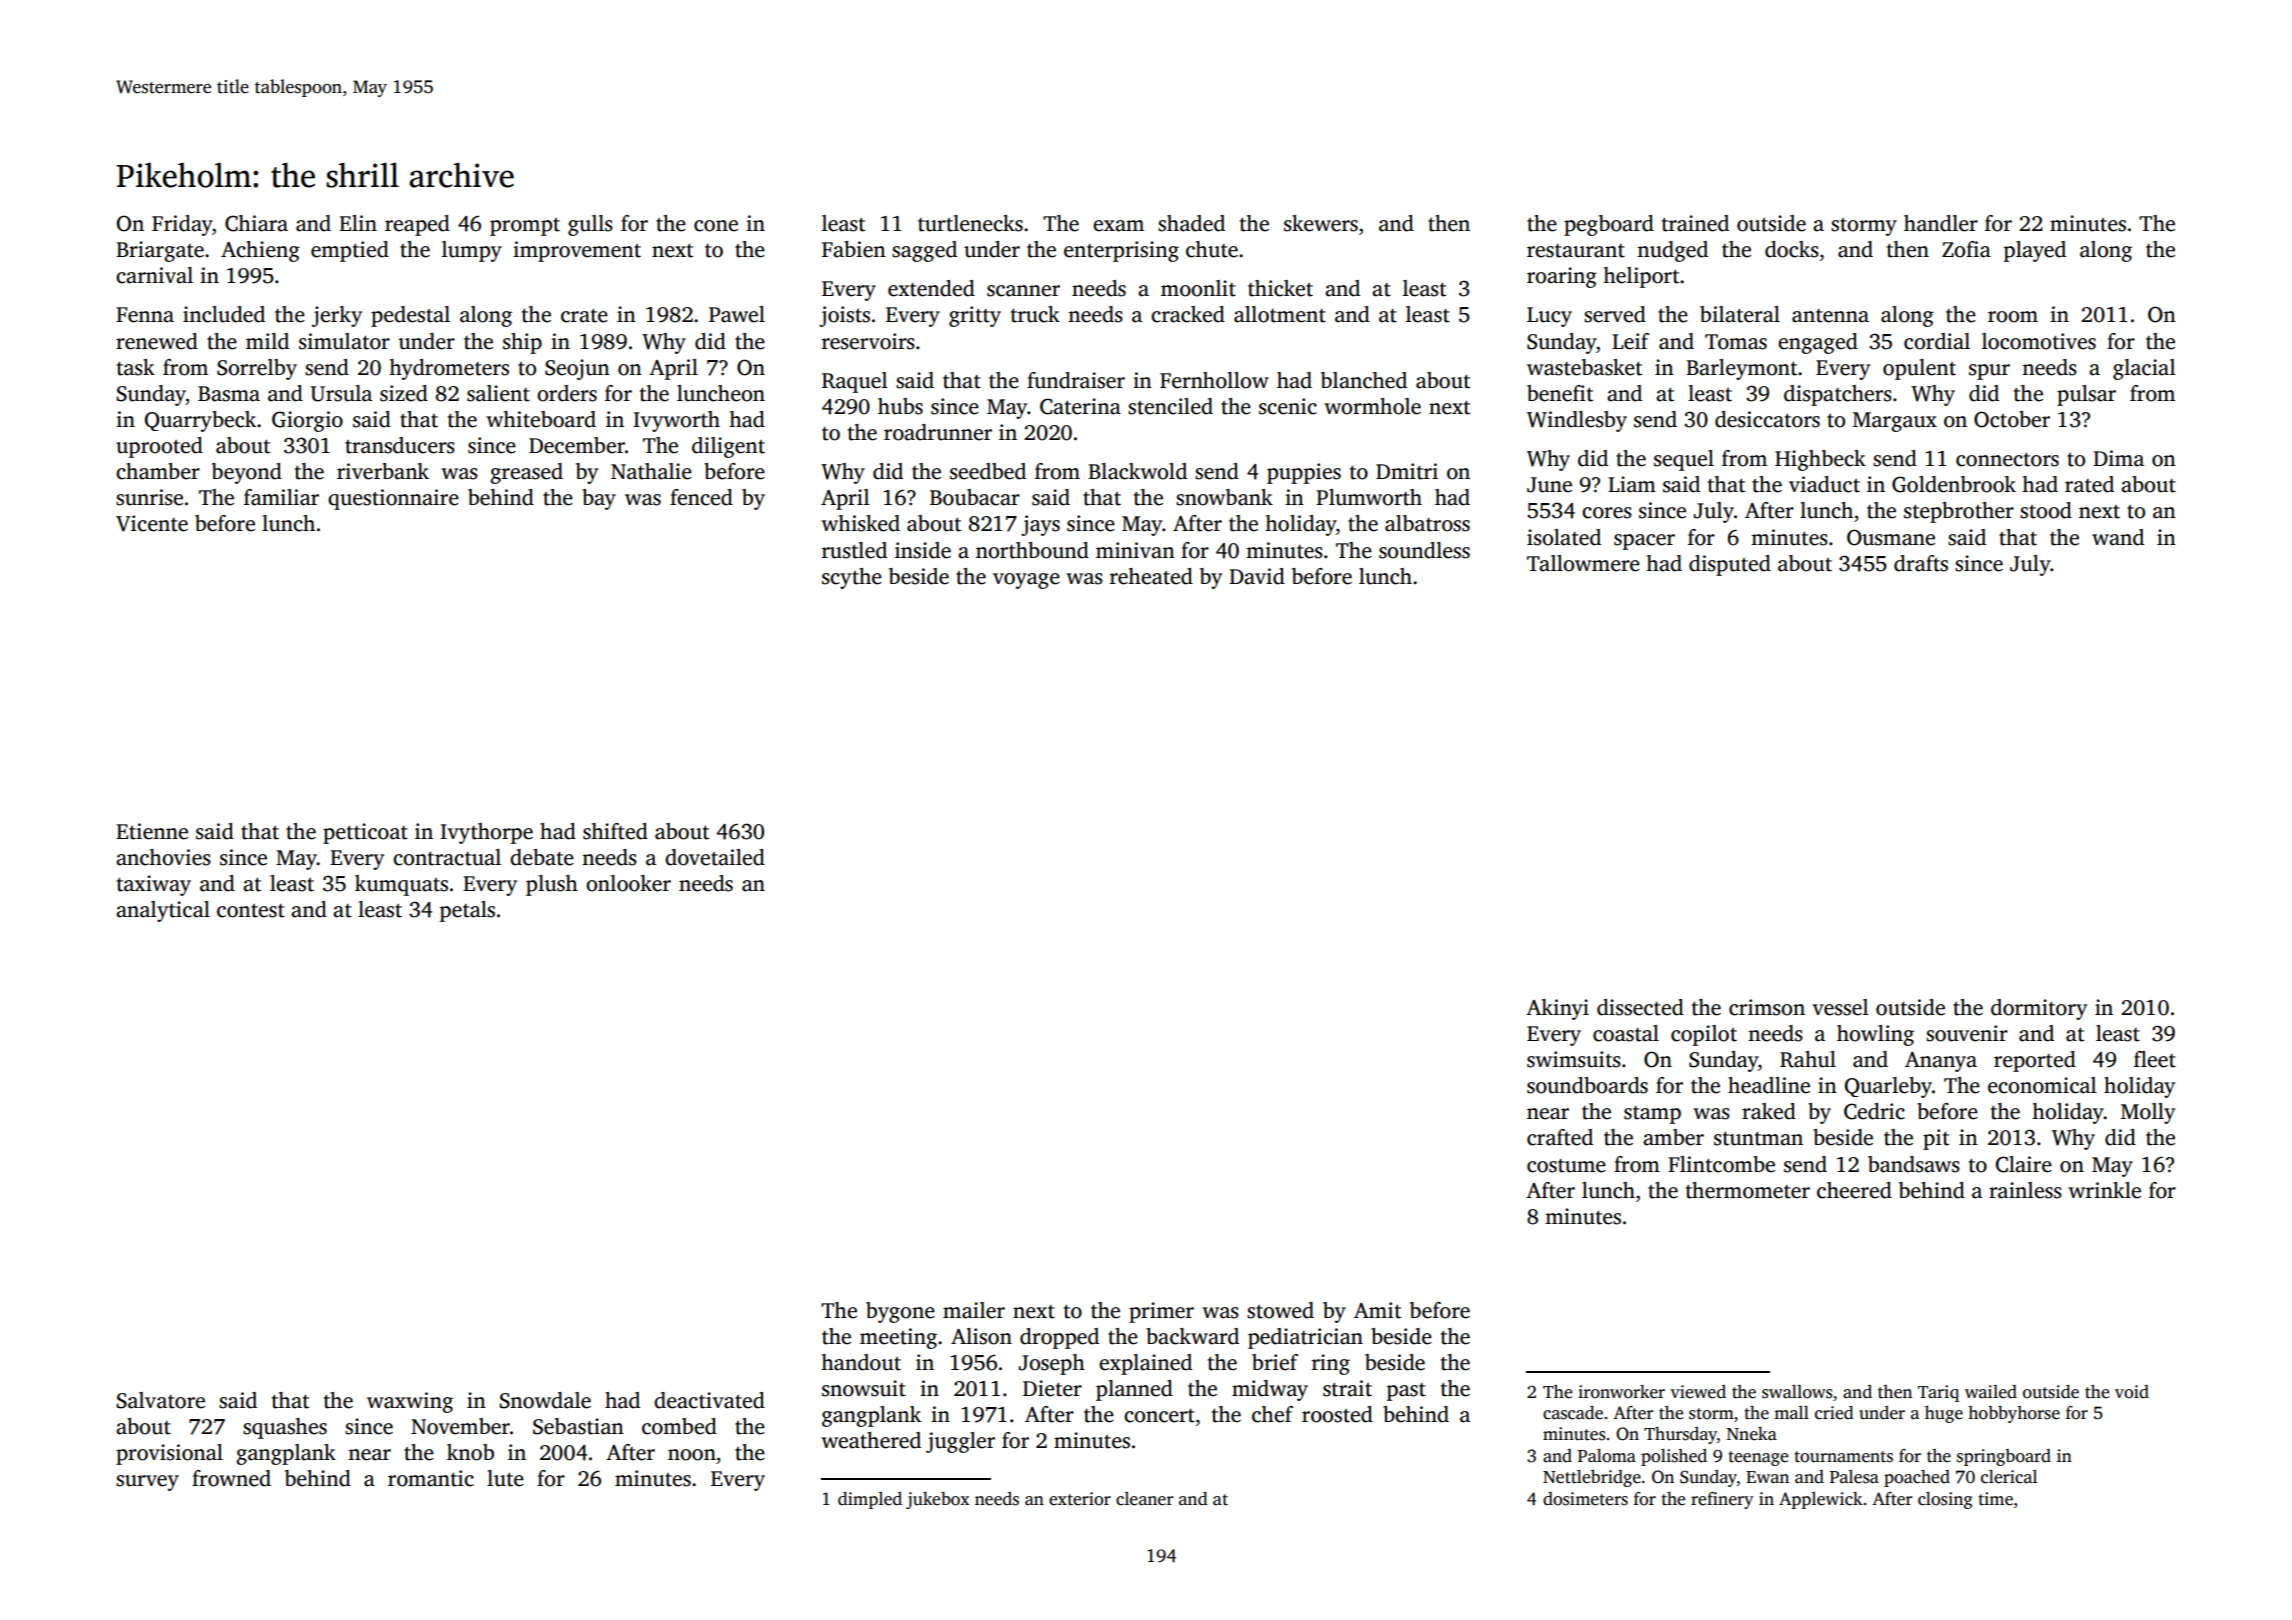 This image has height=1620, width=2292. What do you see at coordinates (467, 911) in the image?
I see `petals` at bounding box center [467, 911].
